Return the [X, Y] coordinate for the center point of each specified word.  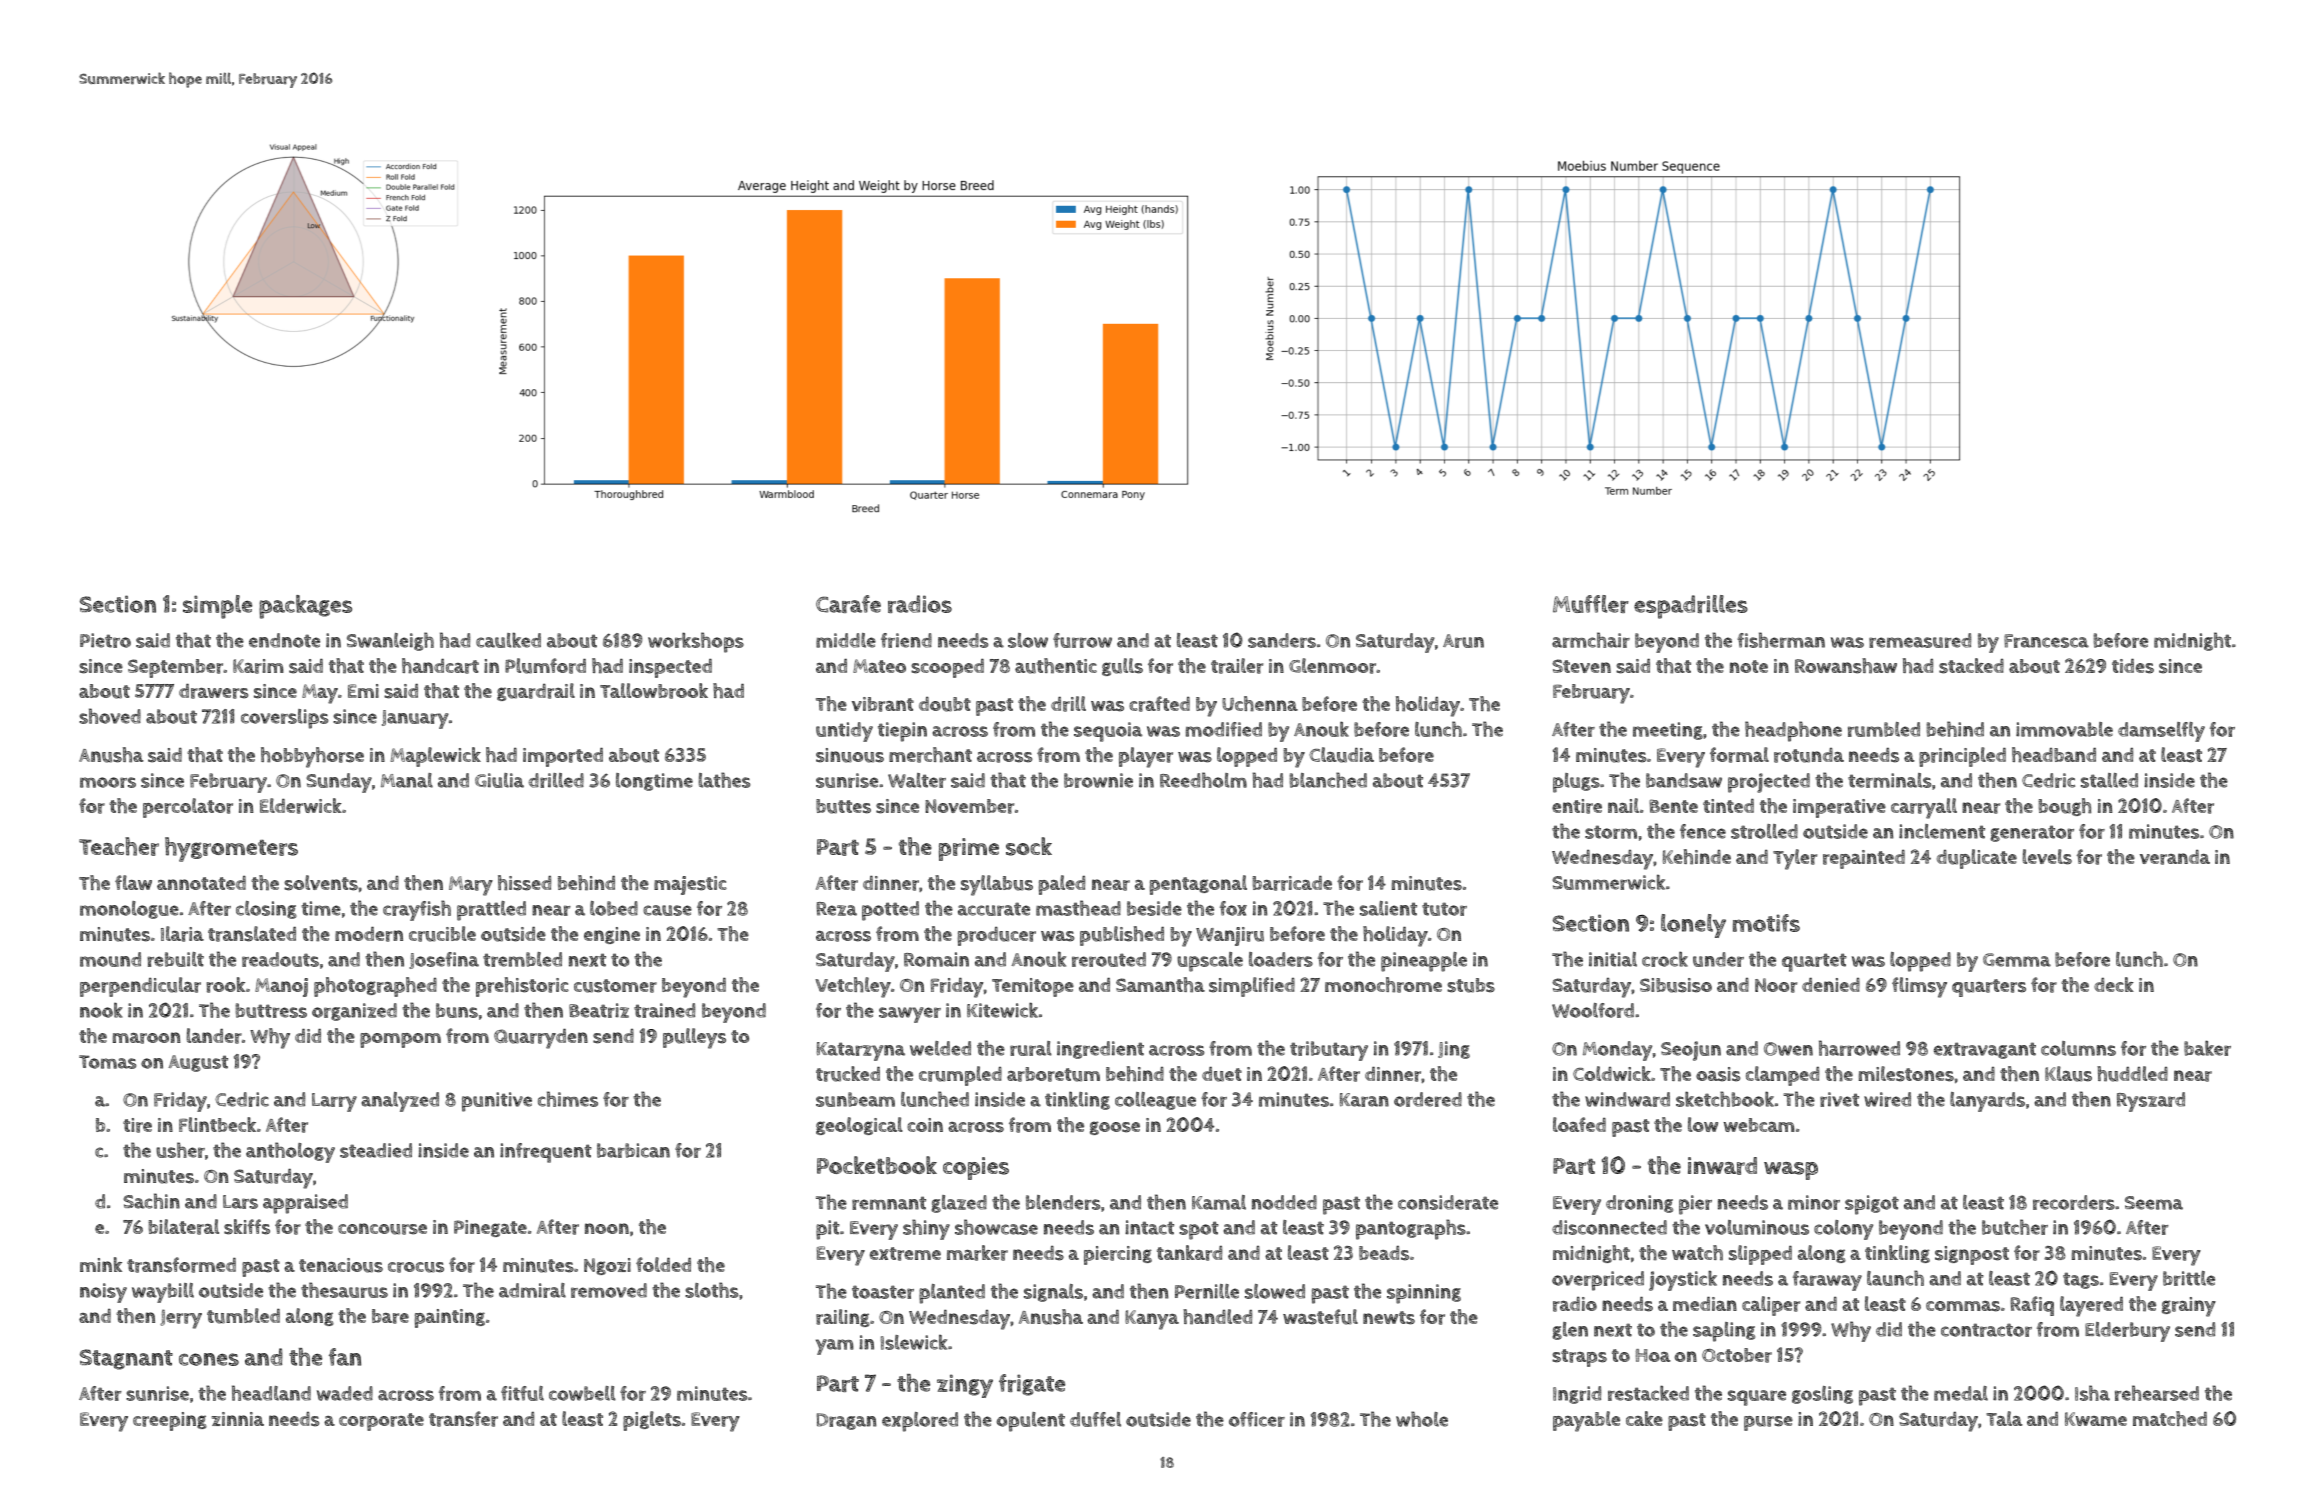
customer [615, 986]
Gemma [2017, 960]
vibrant [883, 704]
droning [1639, 1204]
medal [1961, 1393]
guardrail [536, 692]
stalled [2109, 780]
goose [1115, 1128]
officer [1257, 1419]
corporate [381, 1422]
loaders [1281, 959]
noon [607, 1228]
